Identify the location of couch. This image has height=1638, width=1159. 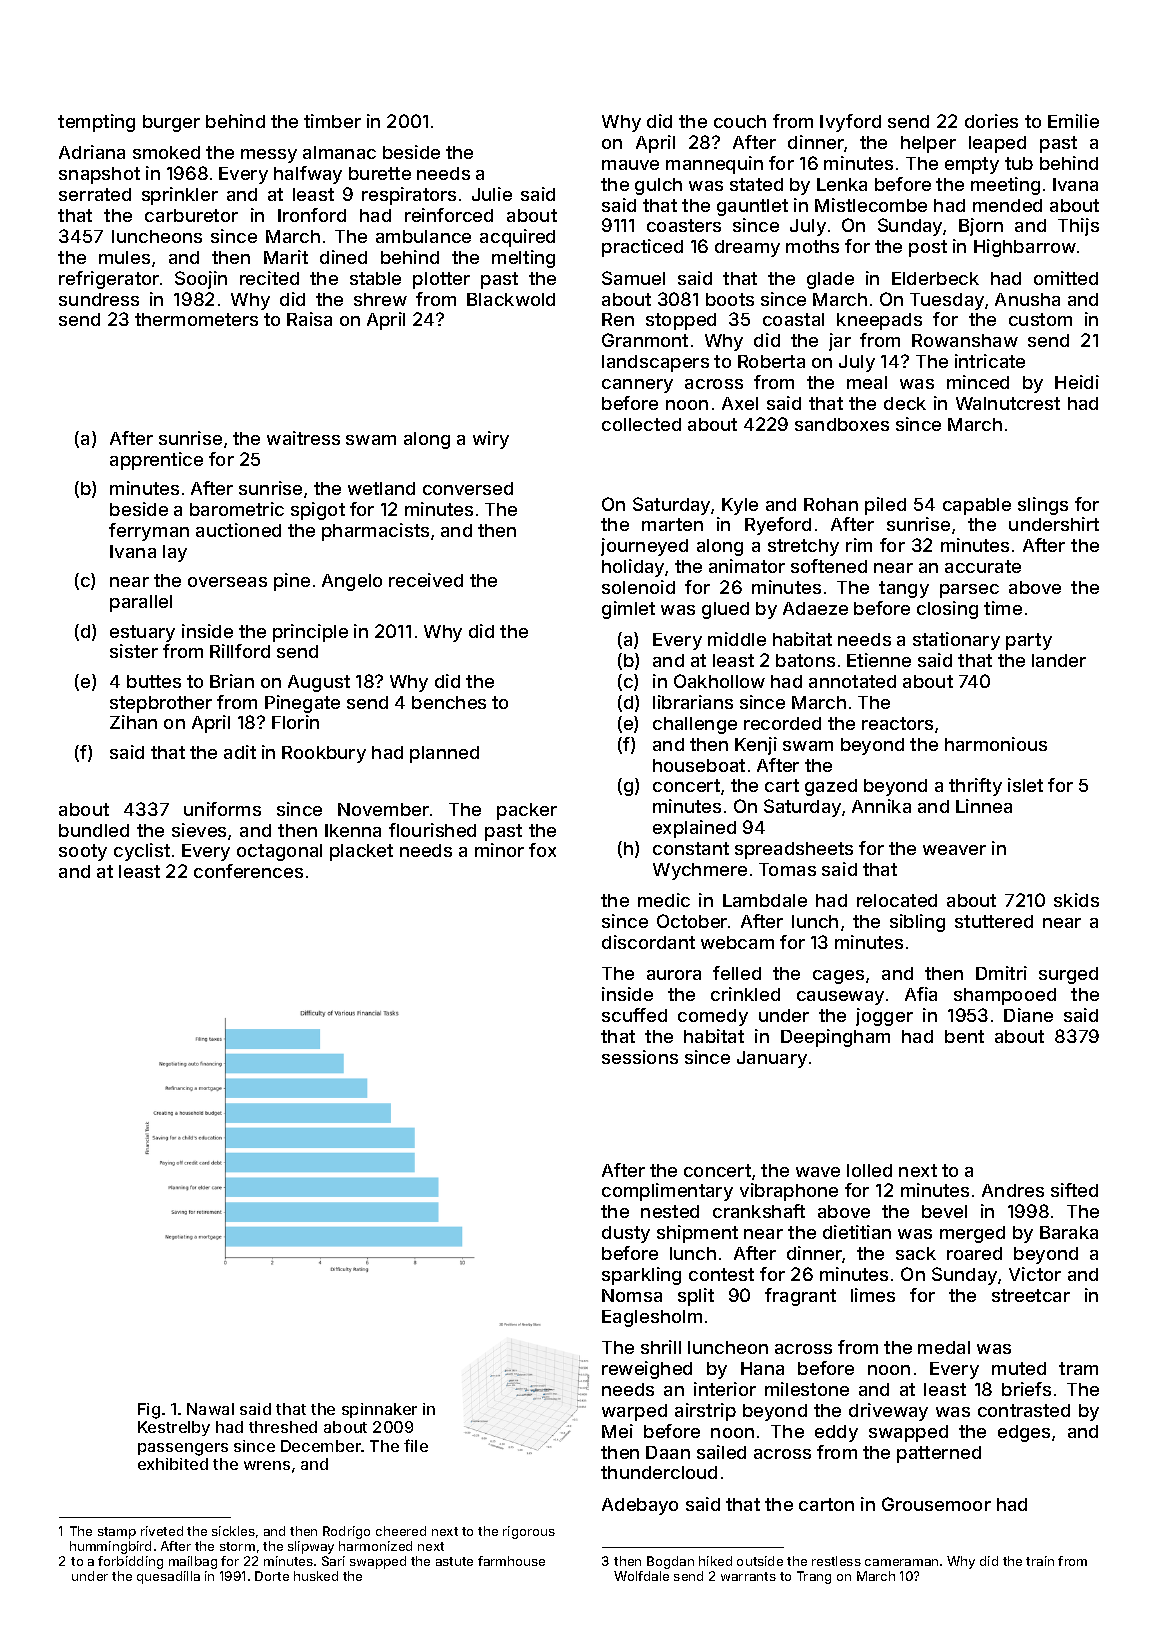
(740, 121).
